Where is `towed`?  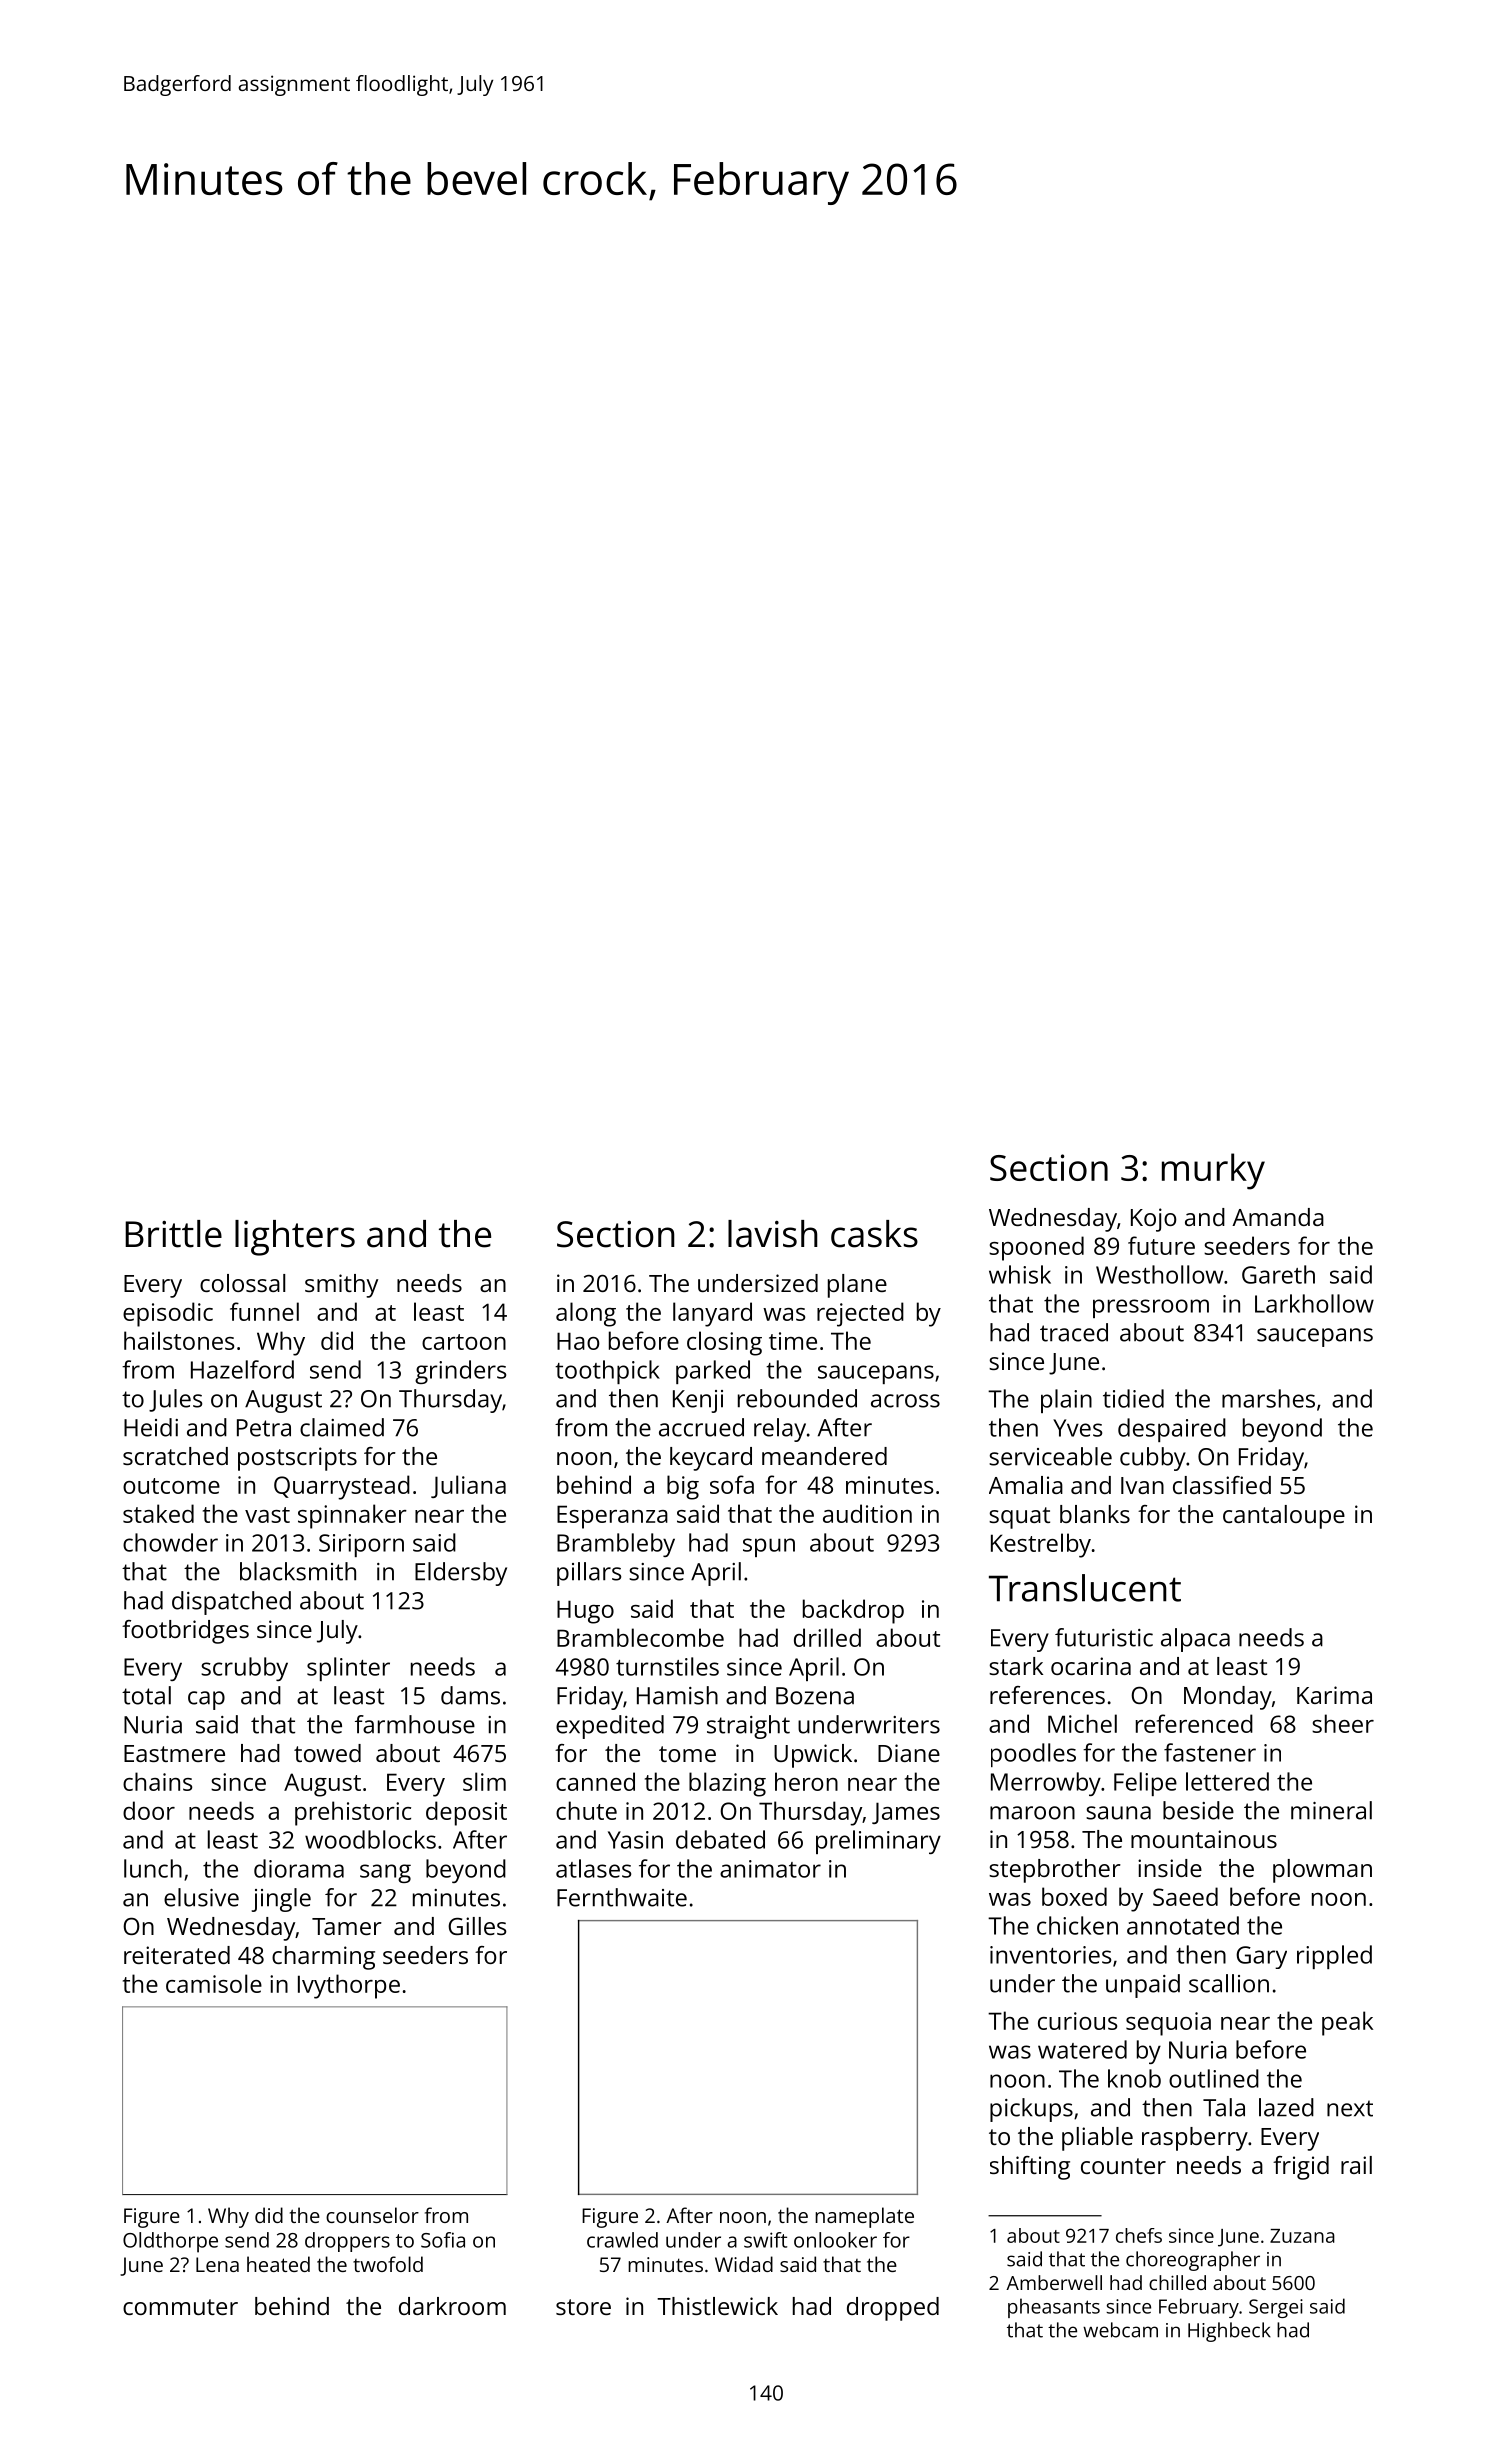 towed is located at coordinates (327, 1753).
